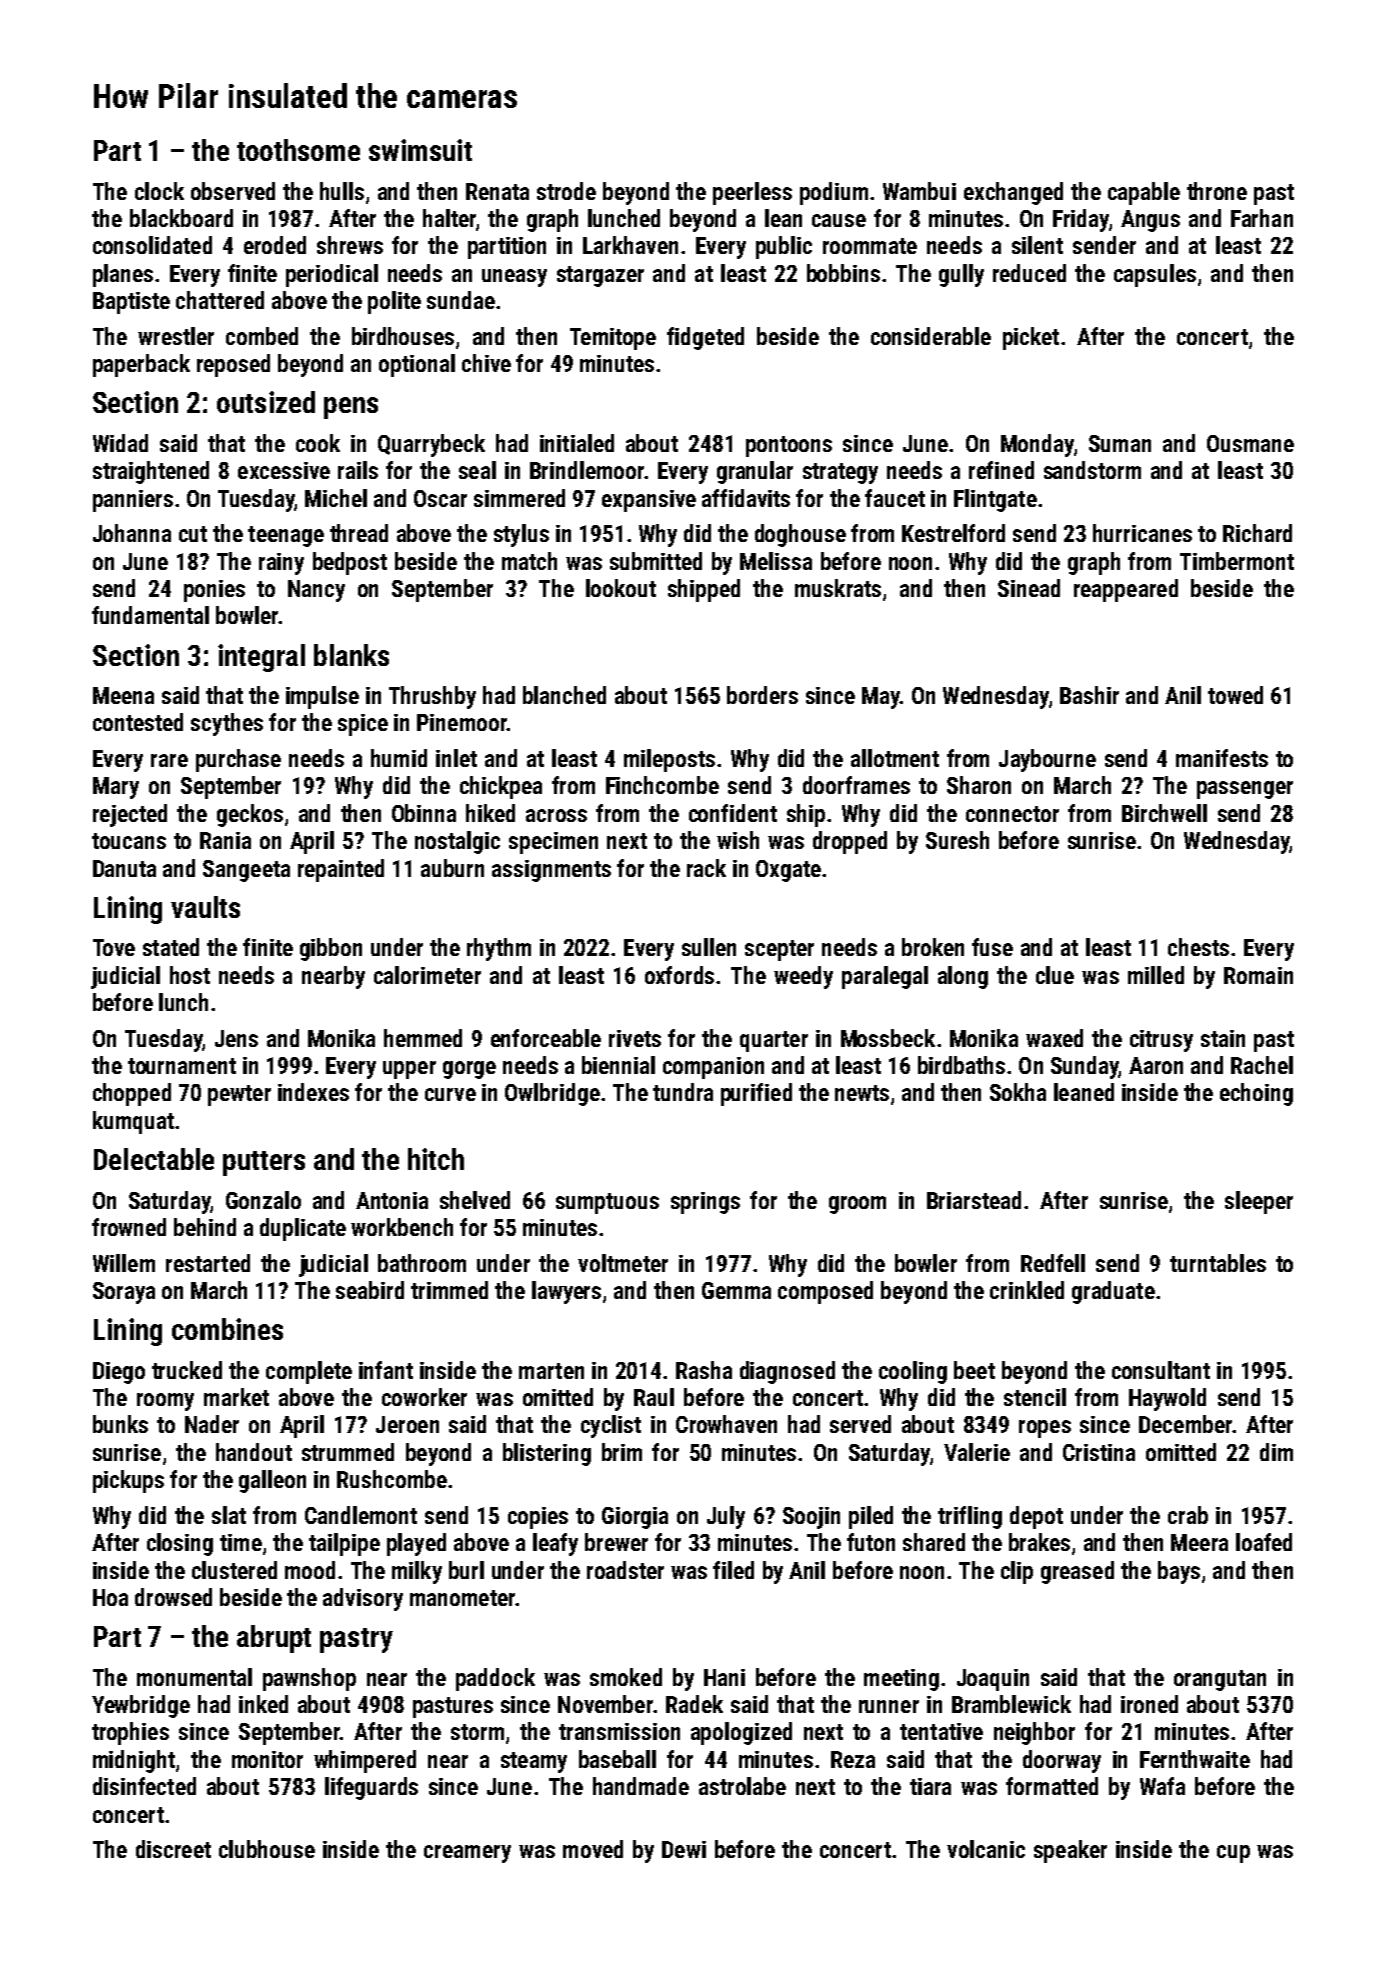  What do you see at coordinates (436, 1159) in the image?
I see `hitch` at bounding box center [436, 1159].
